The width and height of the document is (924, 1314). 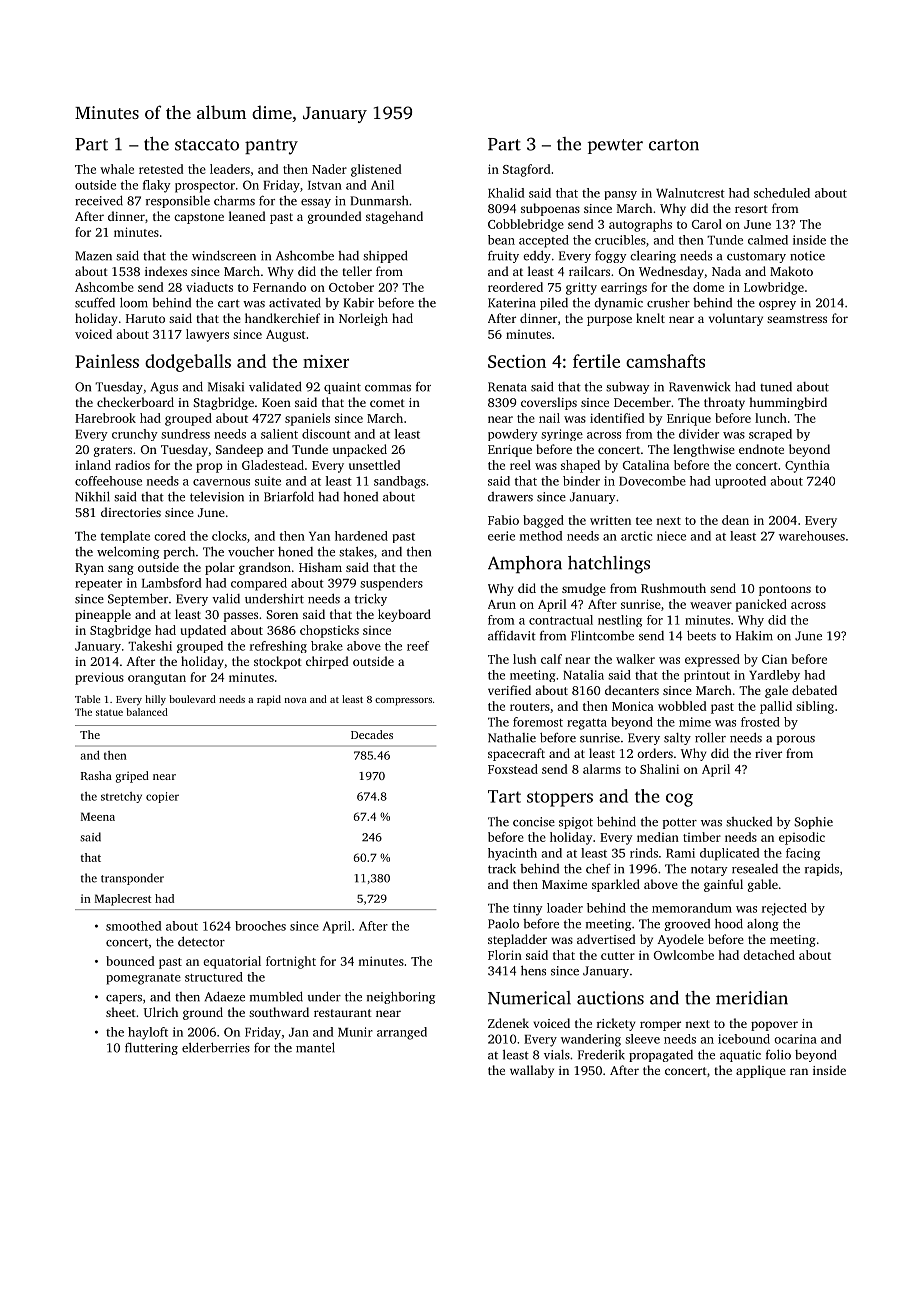 I want to click on expressed, so click(x=712, y=660).
